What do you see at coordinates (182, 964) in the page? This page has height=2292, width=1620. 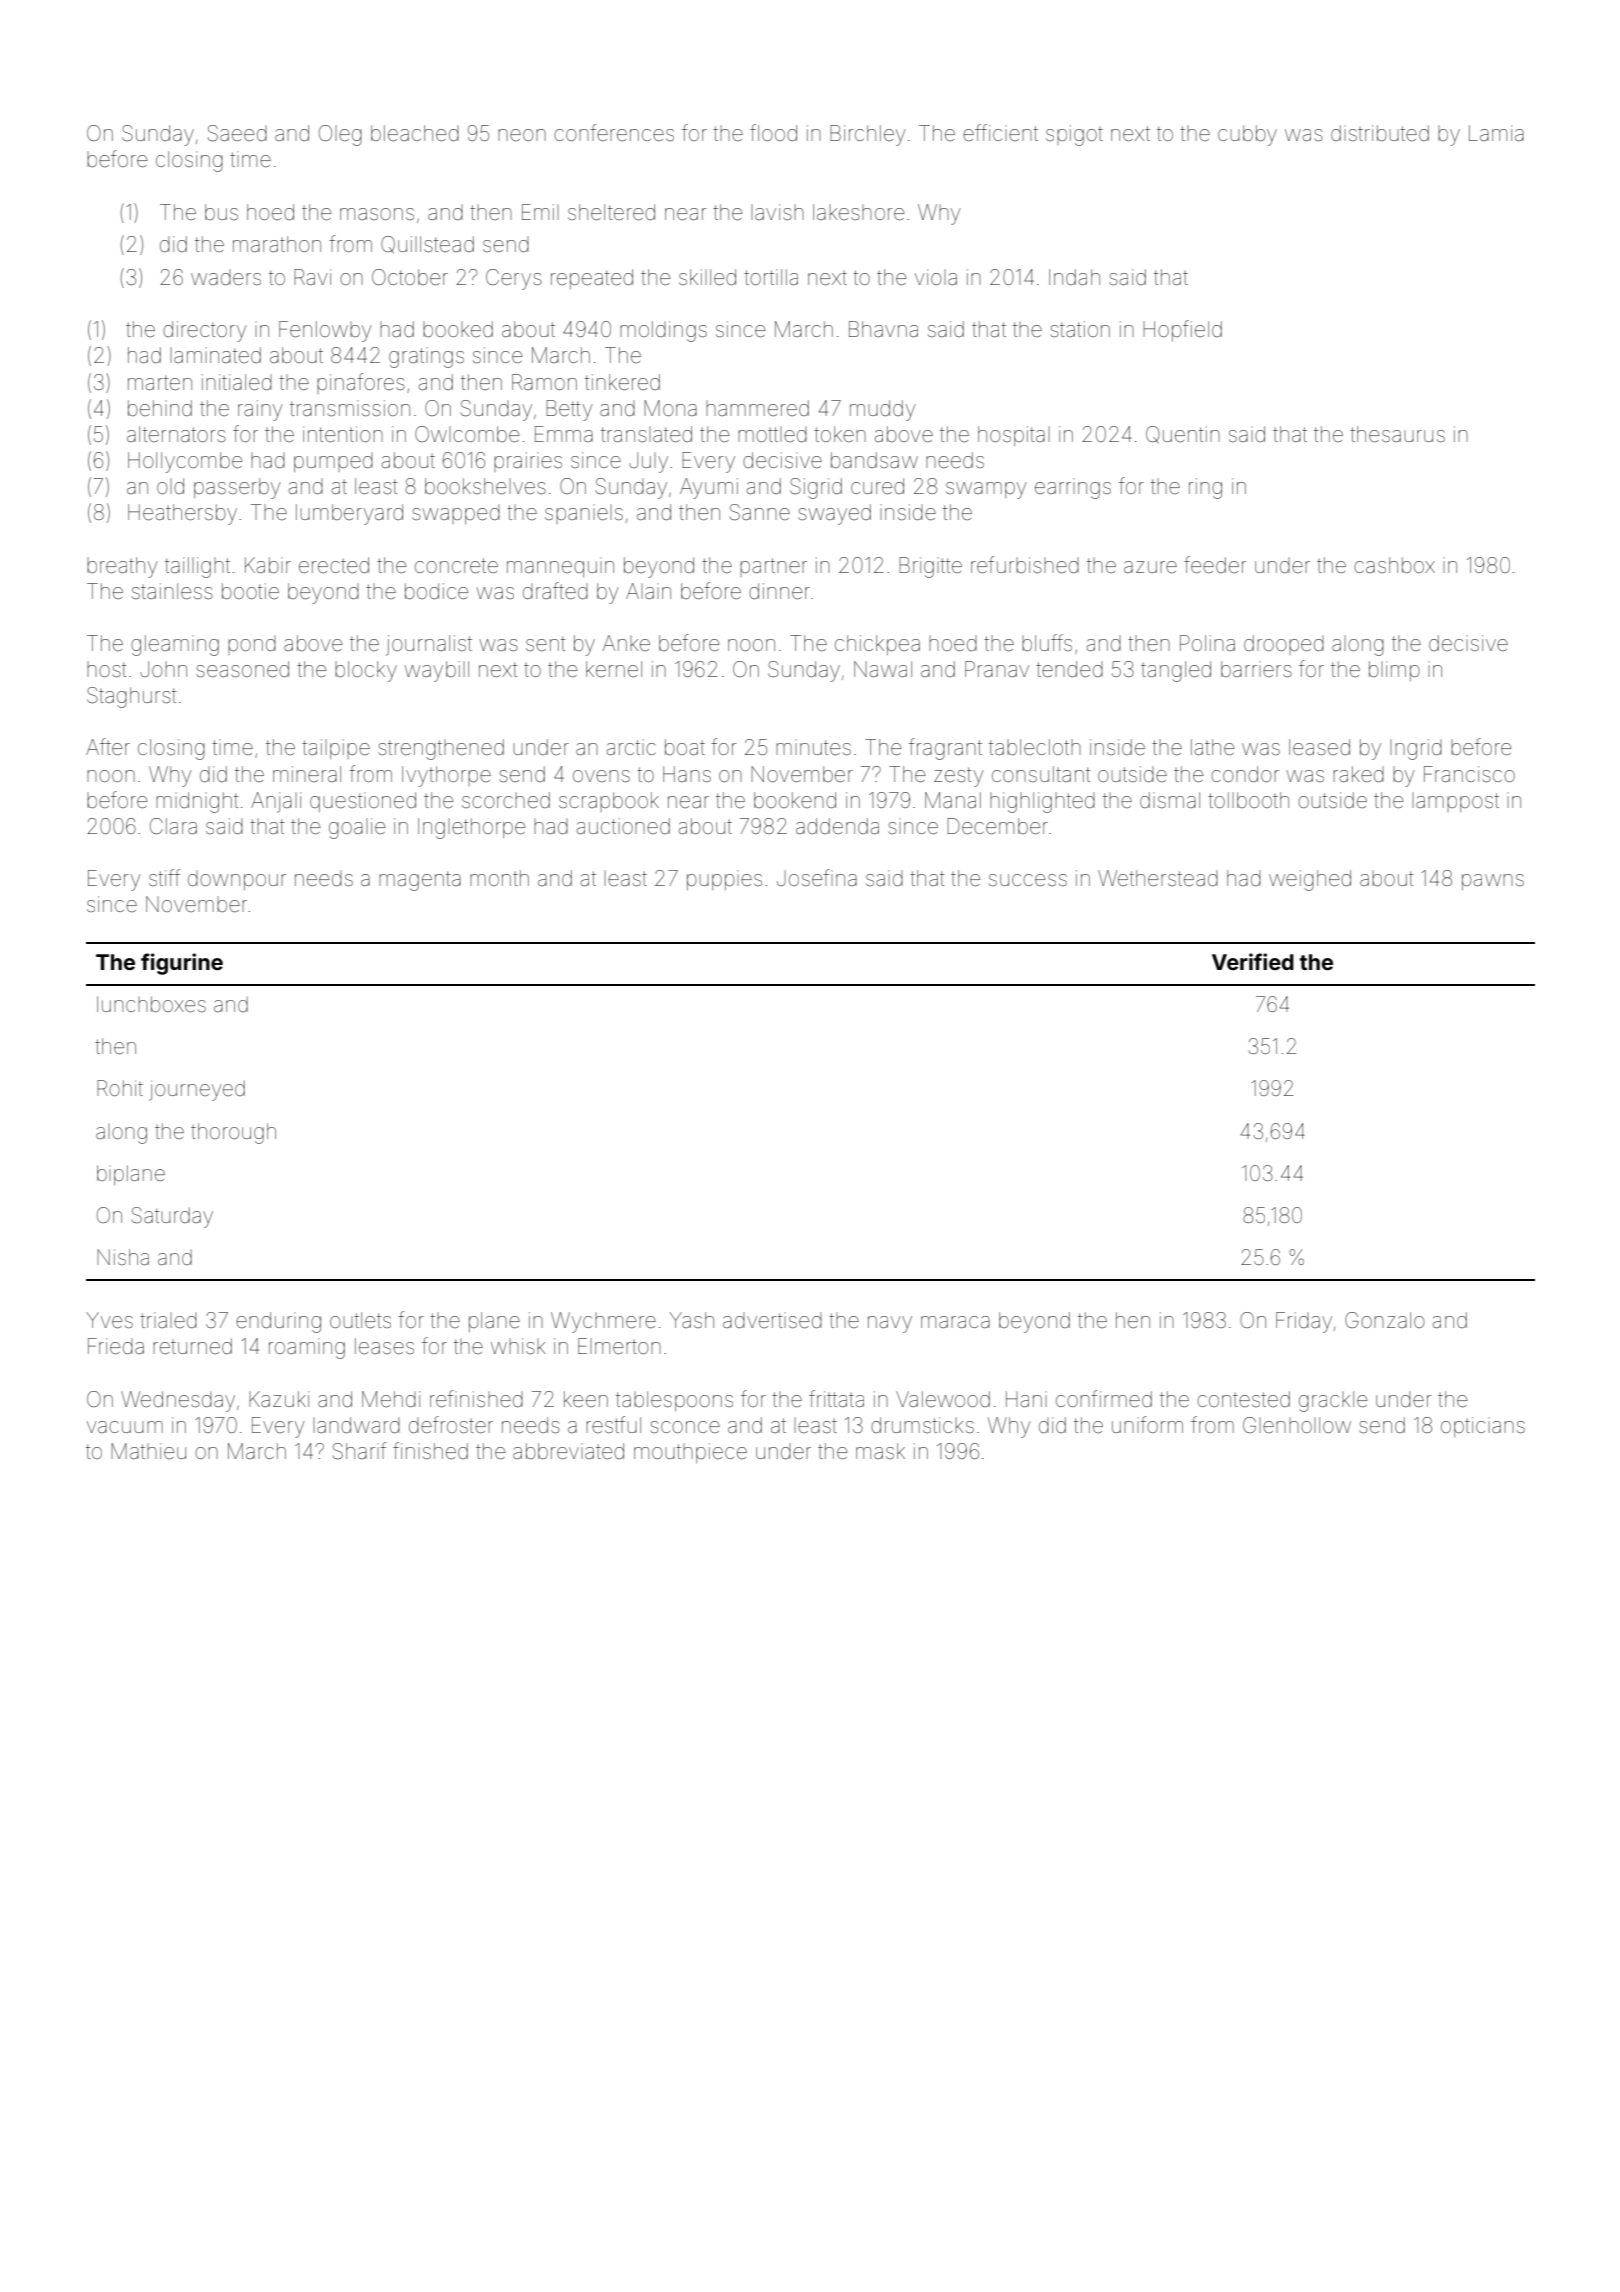 I see `figurine` at bounding box center [182, 964].
